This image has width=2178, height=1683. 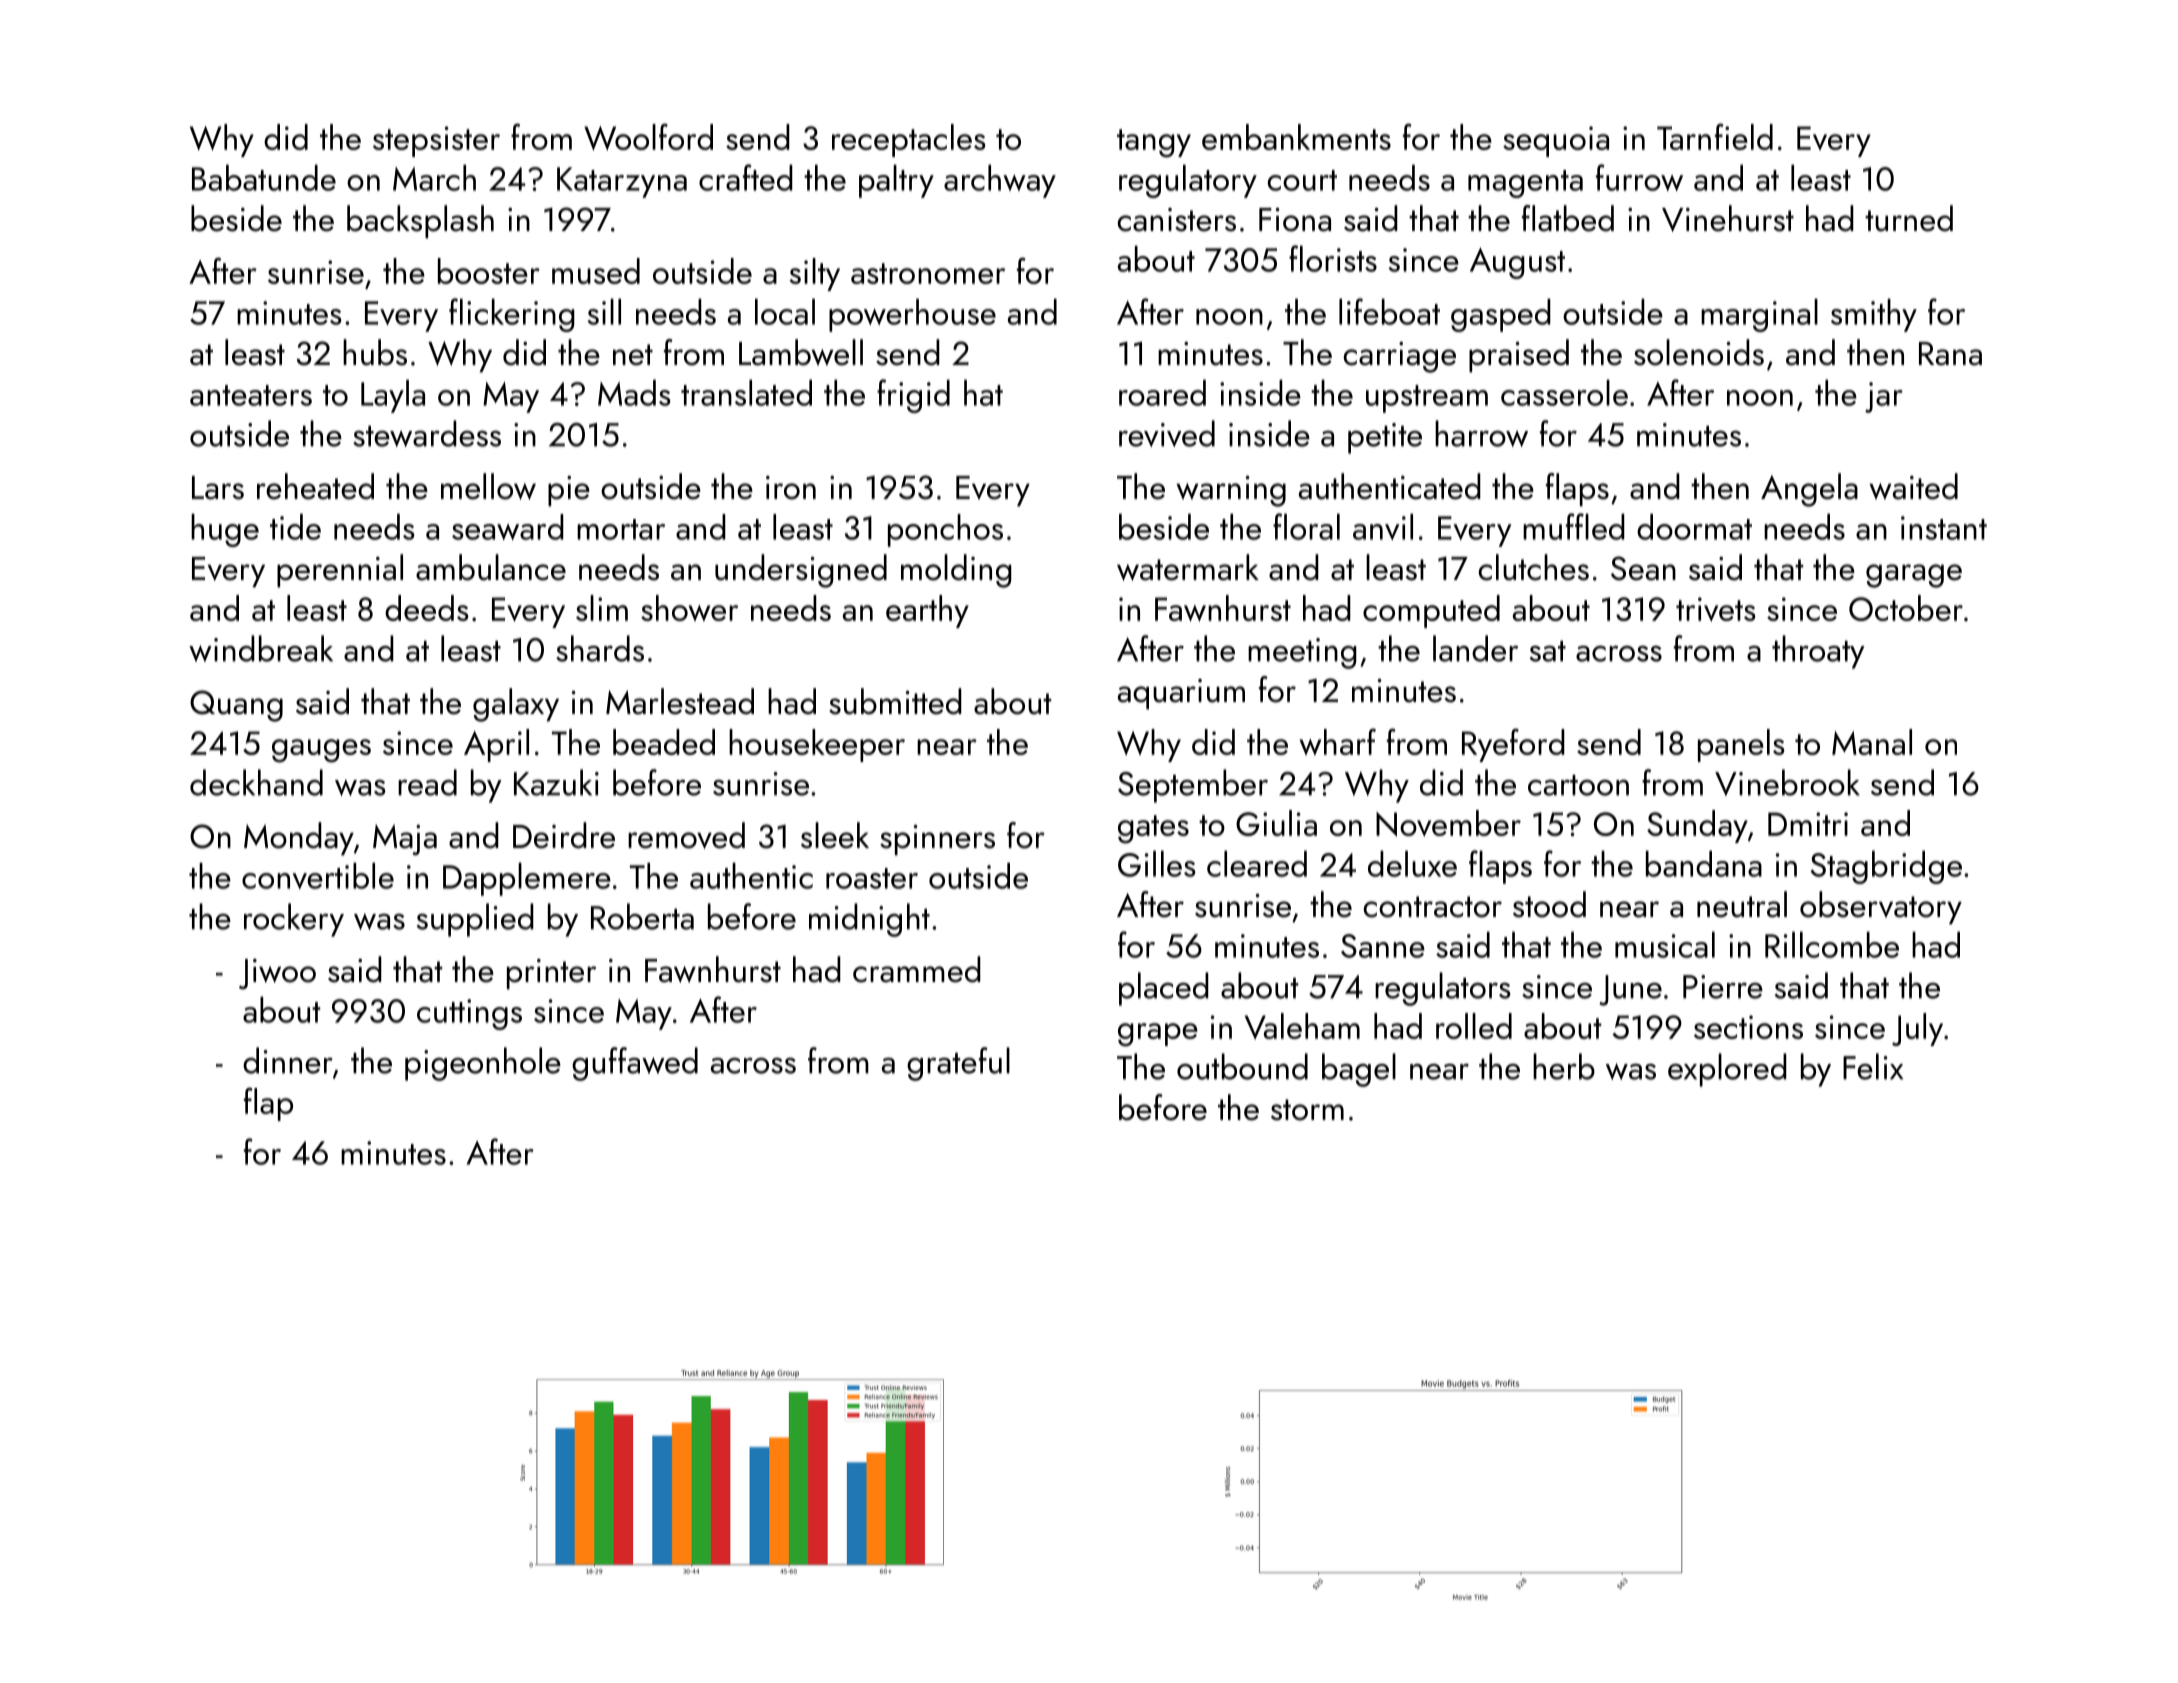 What do you see at coordinates (1884, 397) in the image?
I see `jar` at bounding box center [1884, 397].
